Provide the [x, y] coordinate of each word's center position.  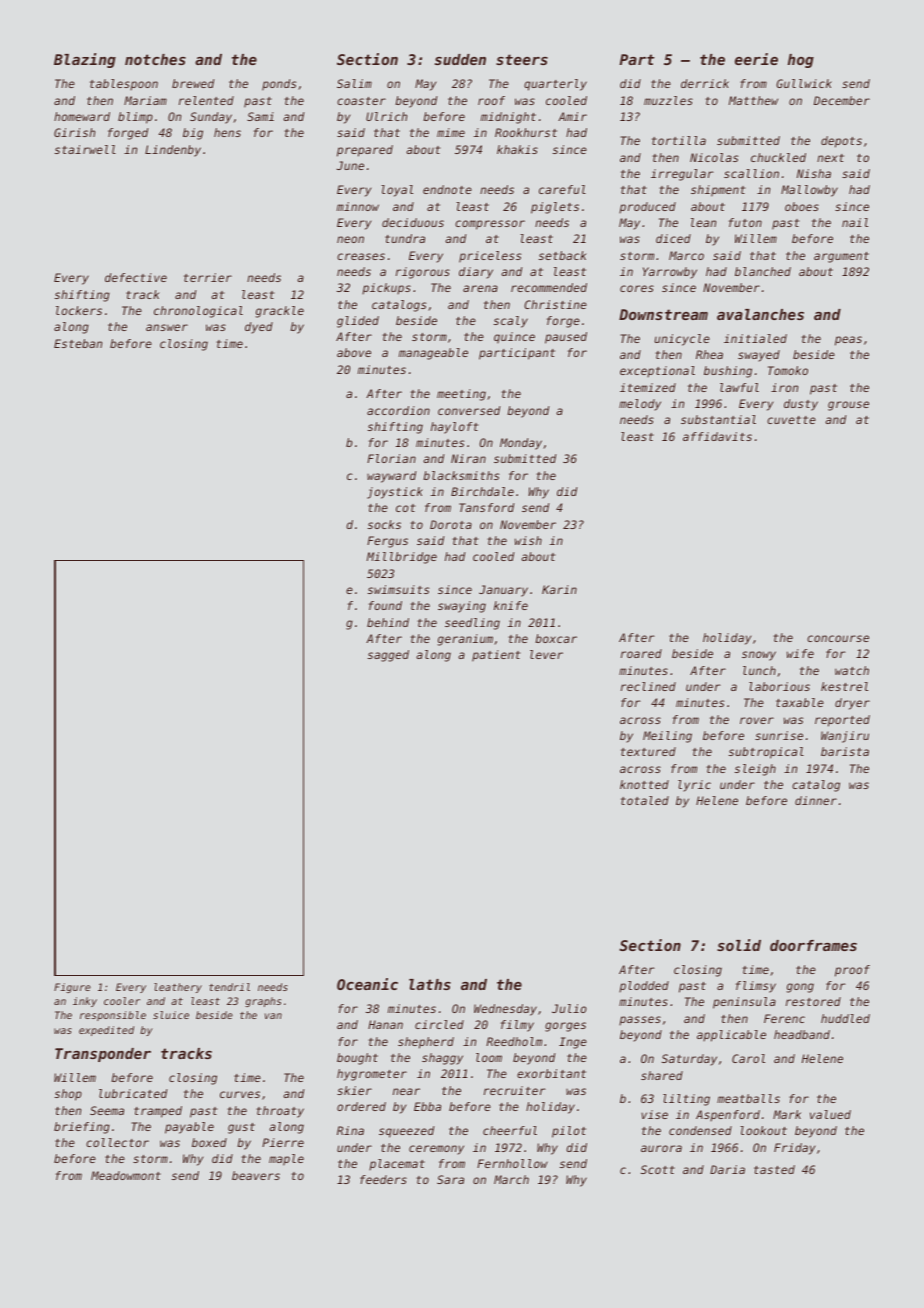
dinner [816, 800]
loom [489, 1057]
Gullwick [804, 83]
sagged [388, 656]
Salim [354, 83]
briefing [82, 1128]
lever [546, 654]
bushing [728, 372]
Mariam [145, 100]
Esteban [78, 343]
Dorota [451, 524]
